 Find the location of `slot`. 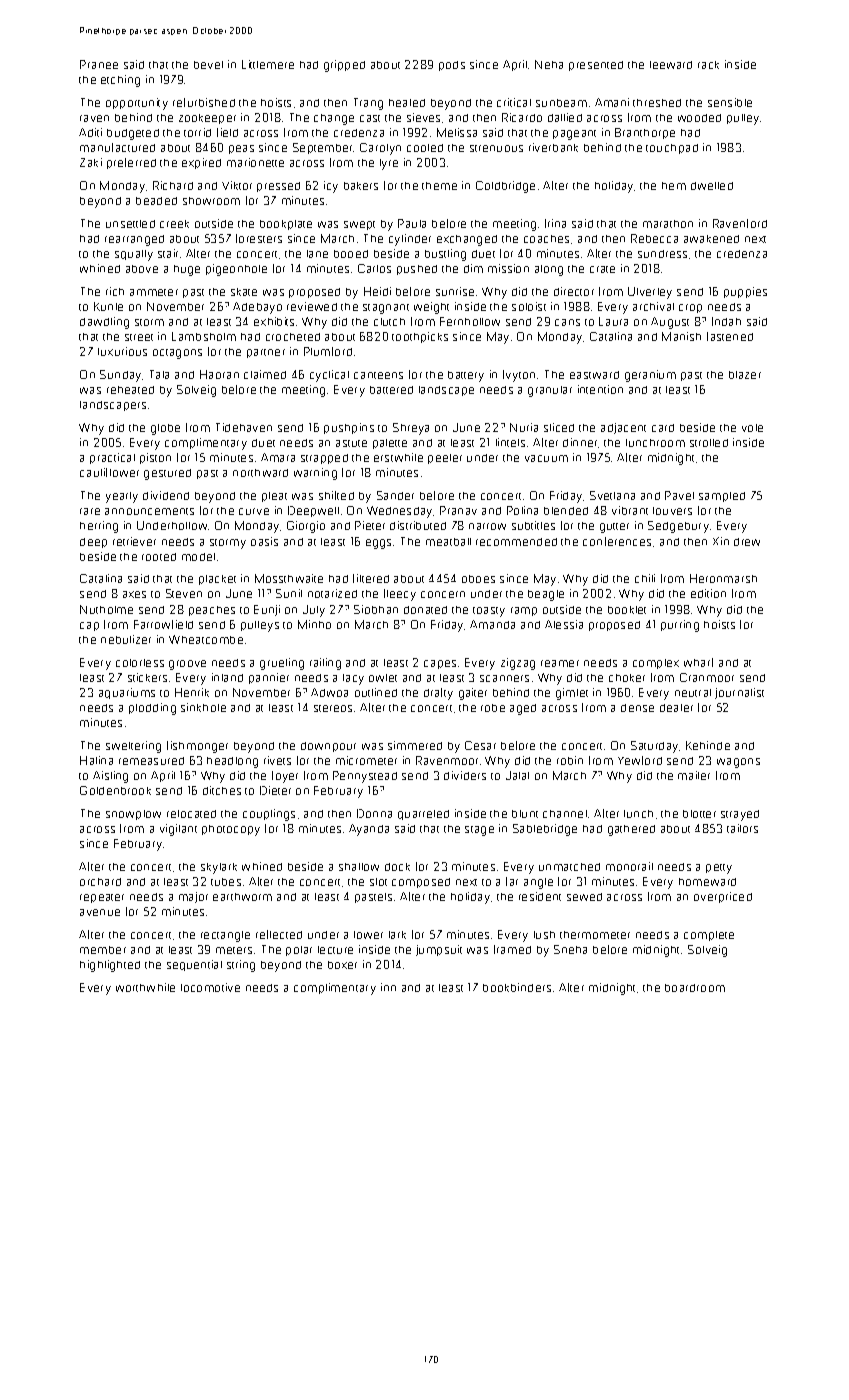

slot is located at coordinates (378, 882).
